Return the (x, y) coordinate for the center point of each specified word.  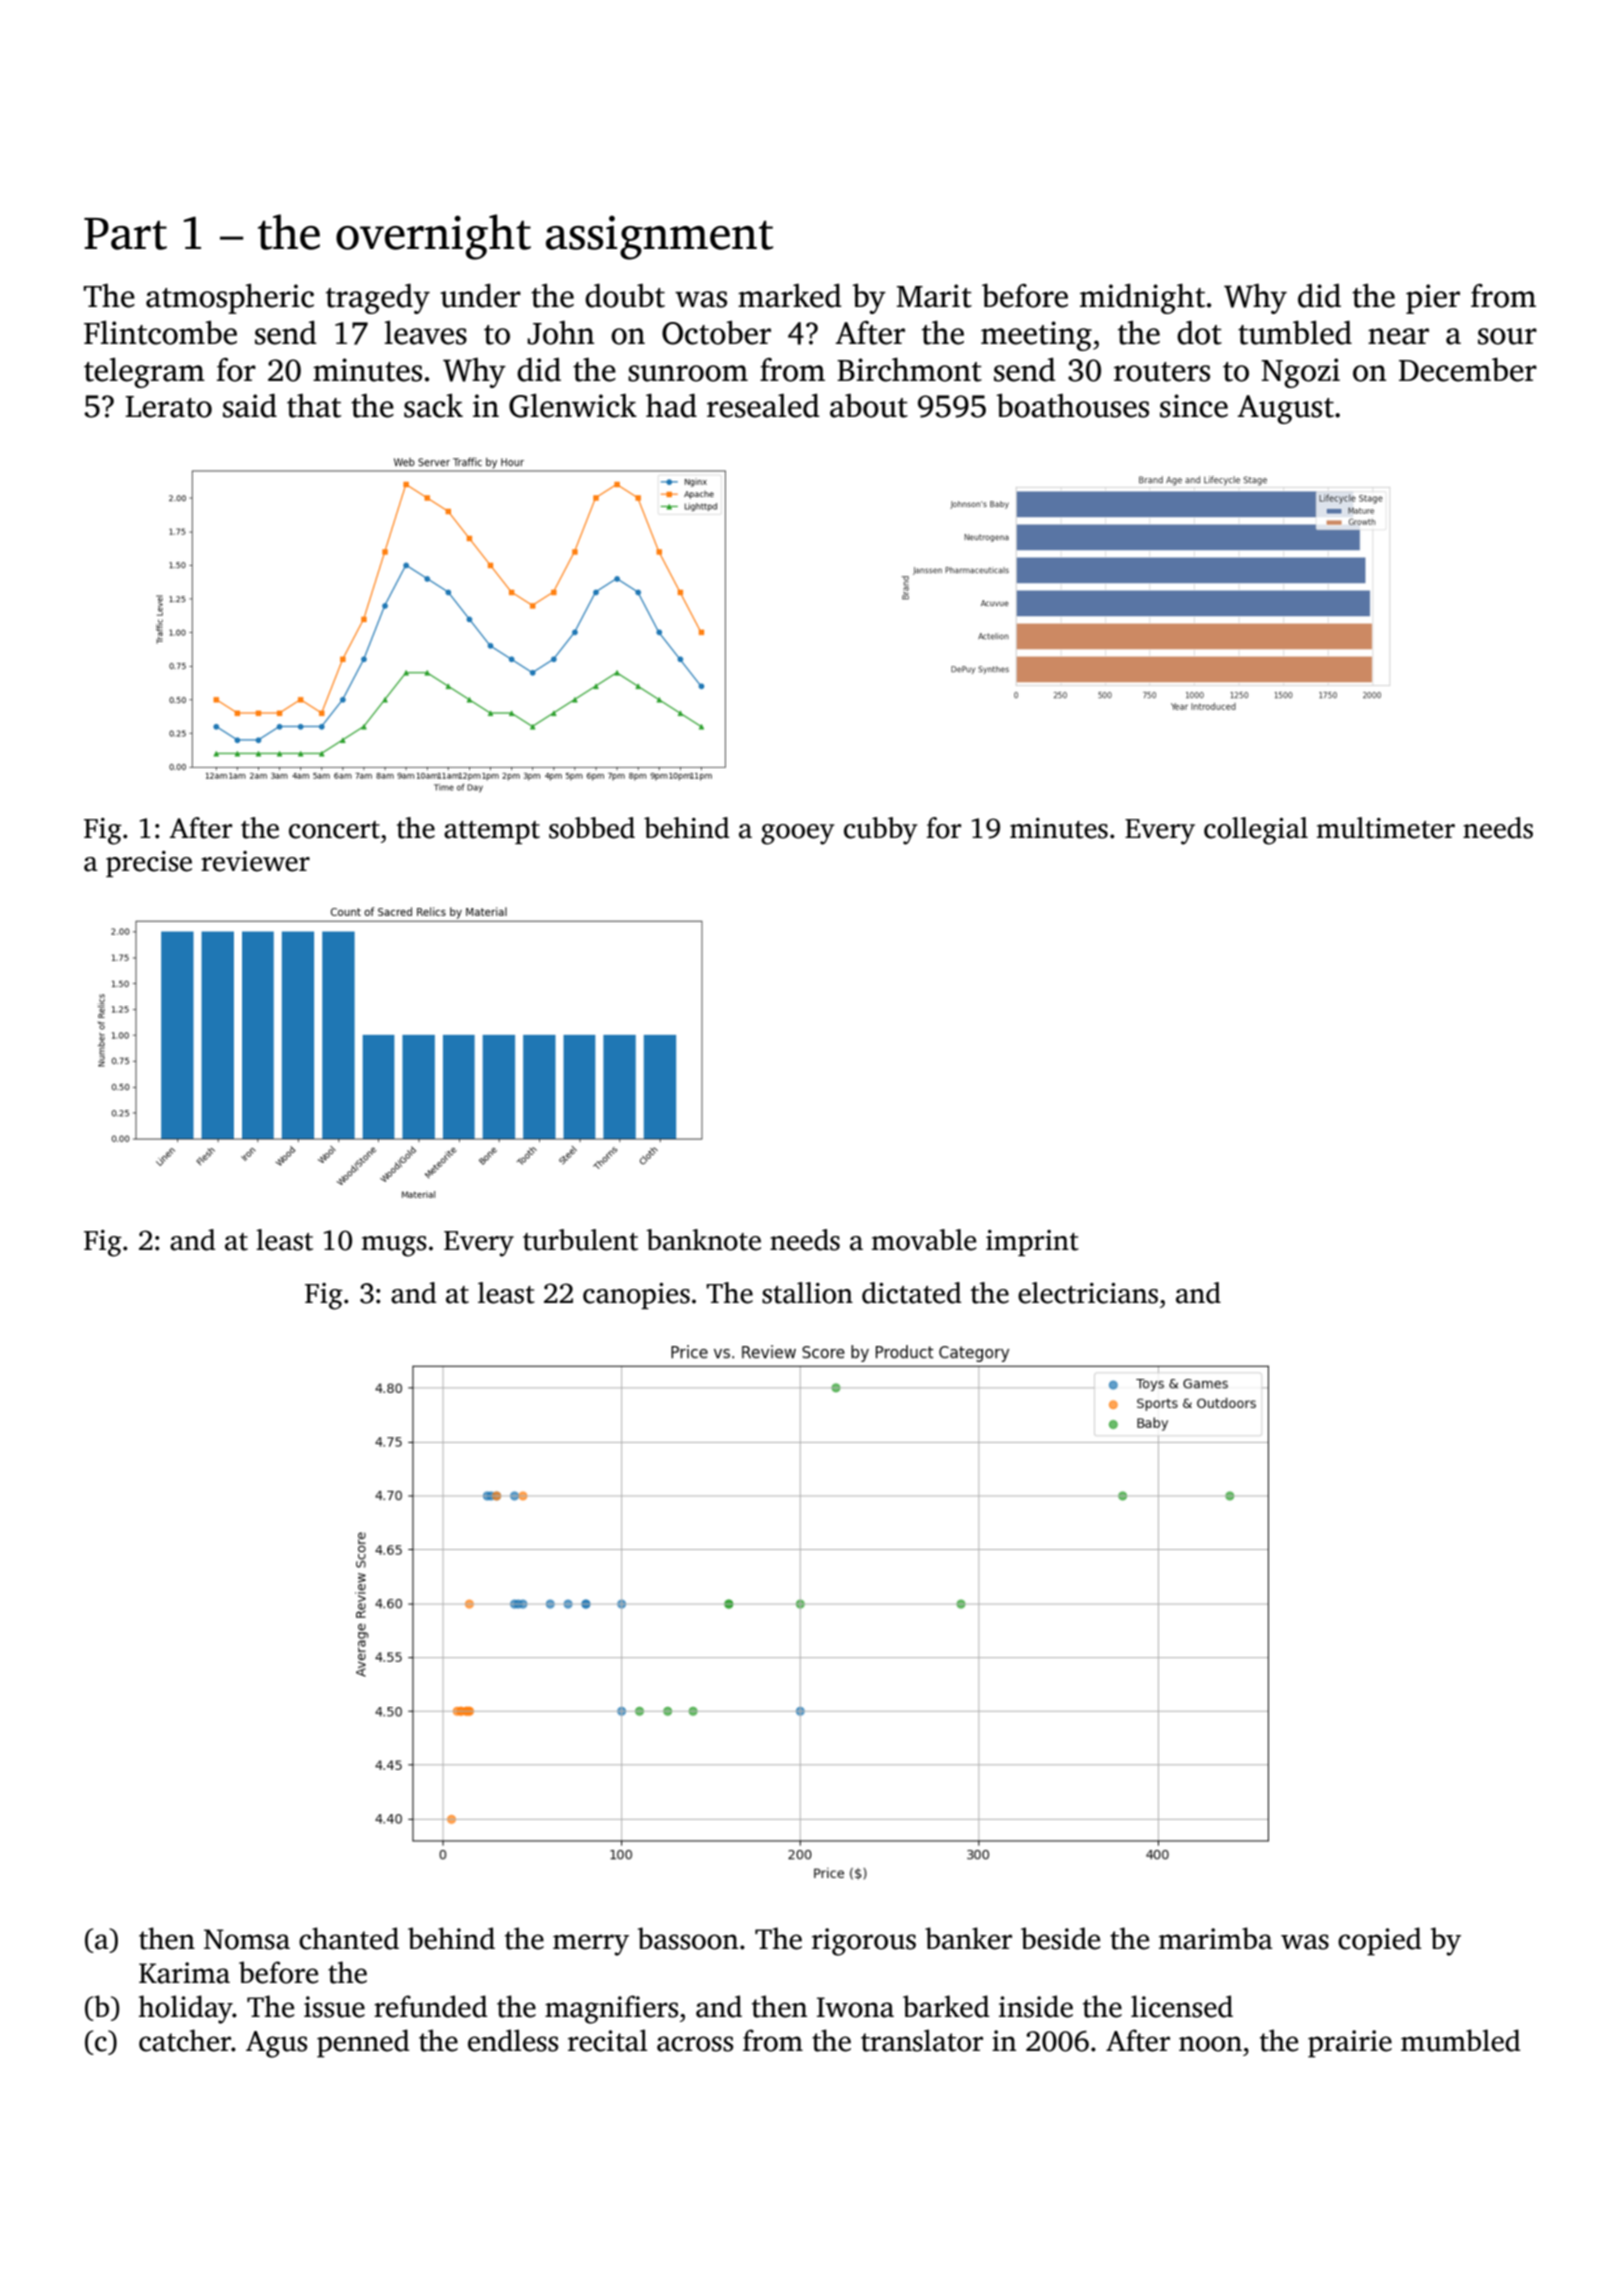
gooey (797, 834)
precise (149, 864)
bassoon (688, 1938)
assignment (659, 238)
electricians (1088, 1293)
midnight (1142, 299)
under (480, 296)
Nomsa (247, 1939)
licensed (1182, 2006)
